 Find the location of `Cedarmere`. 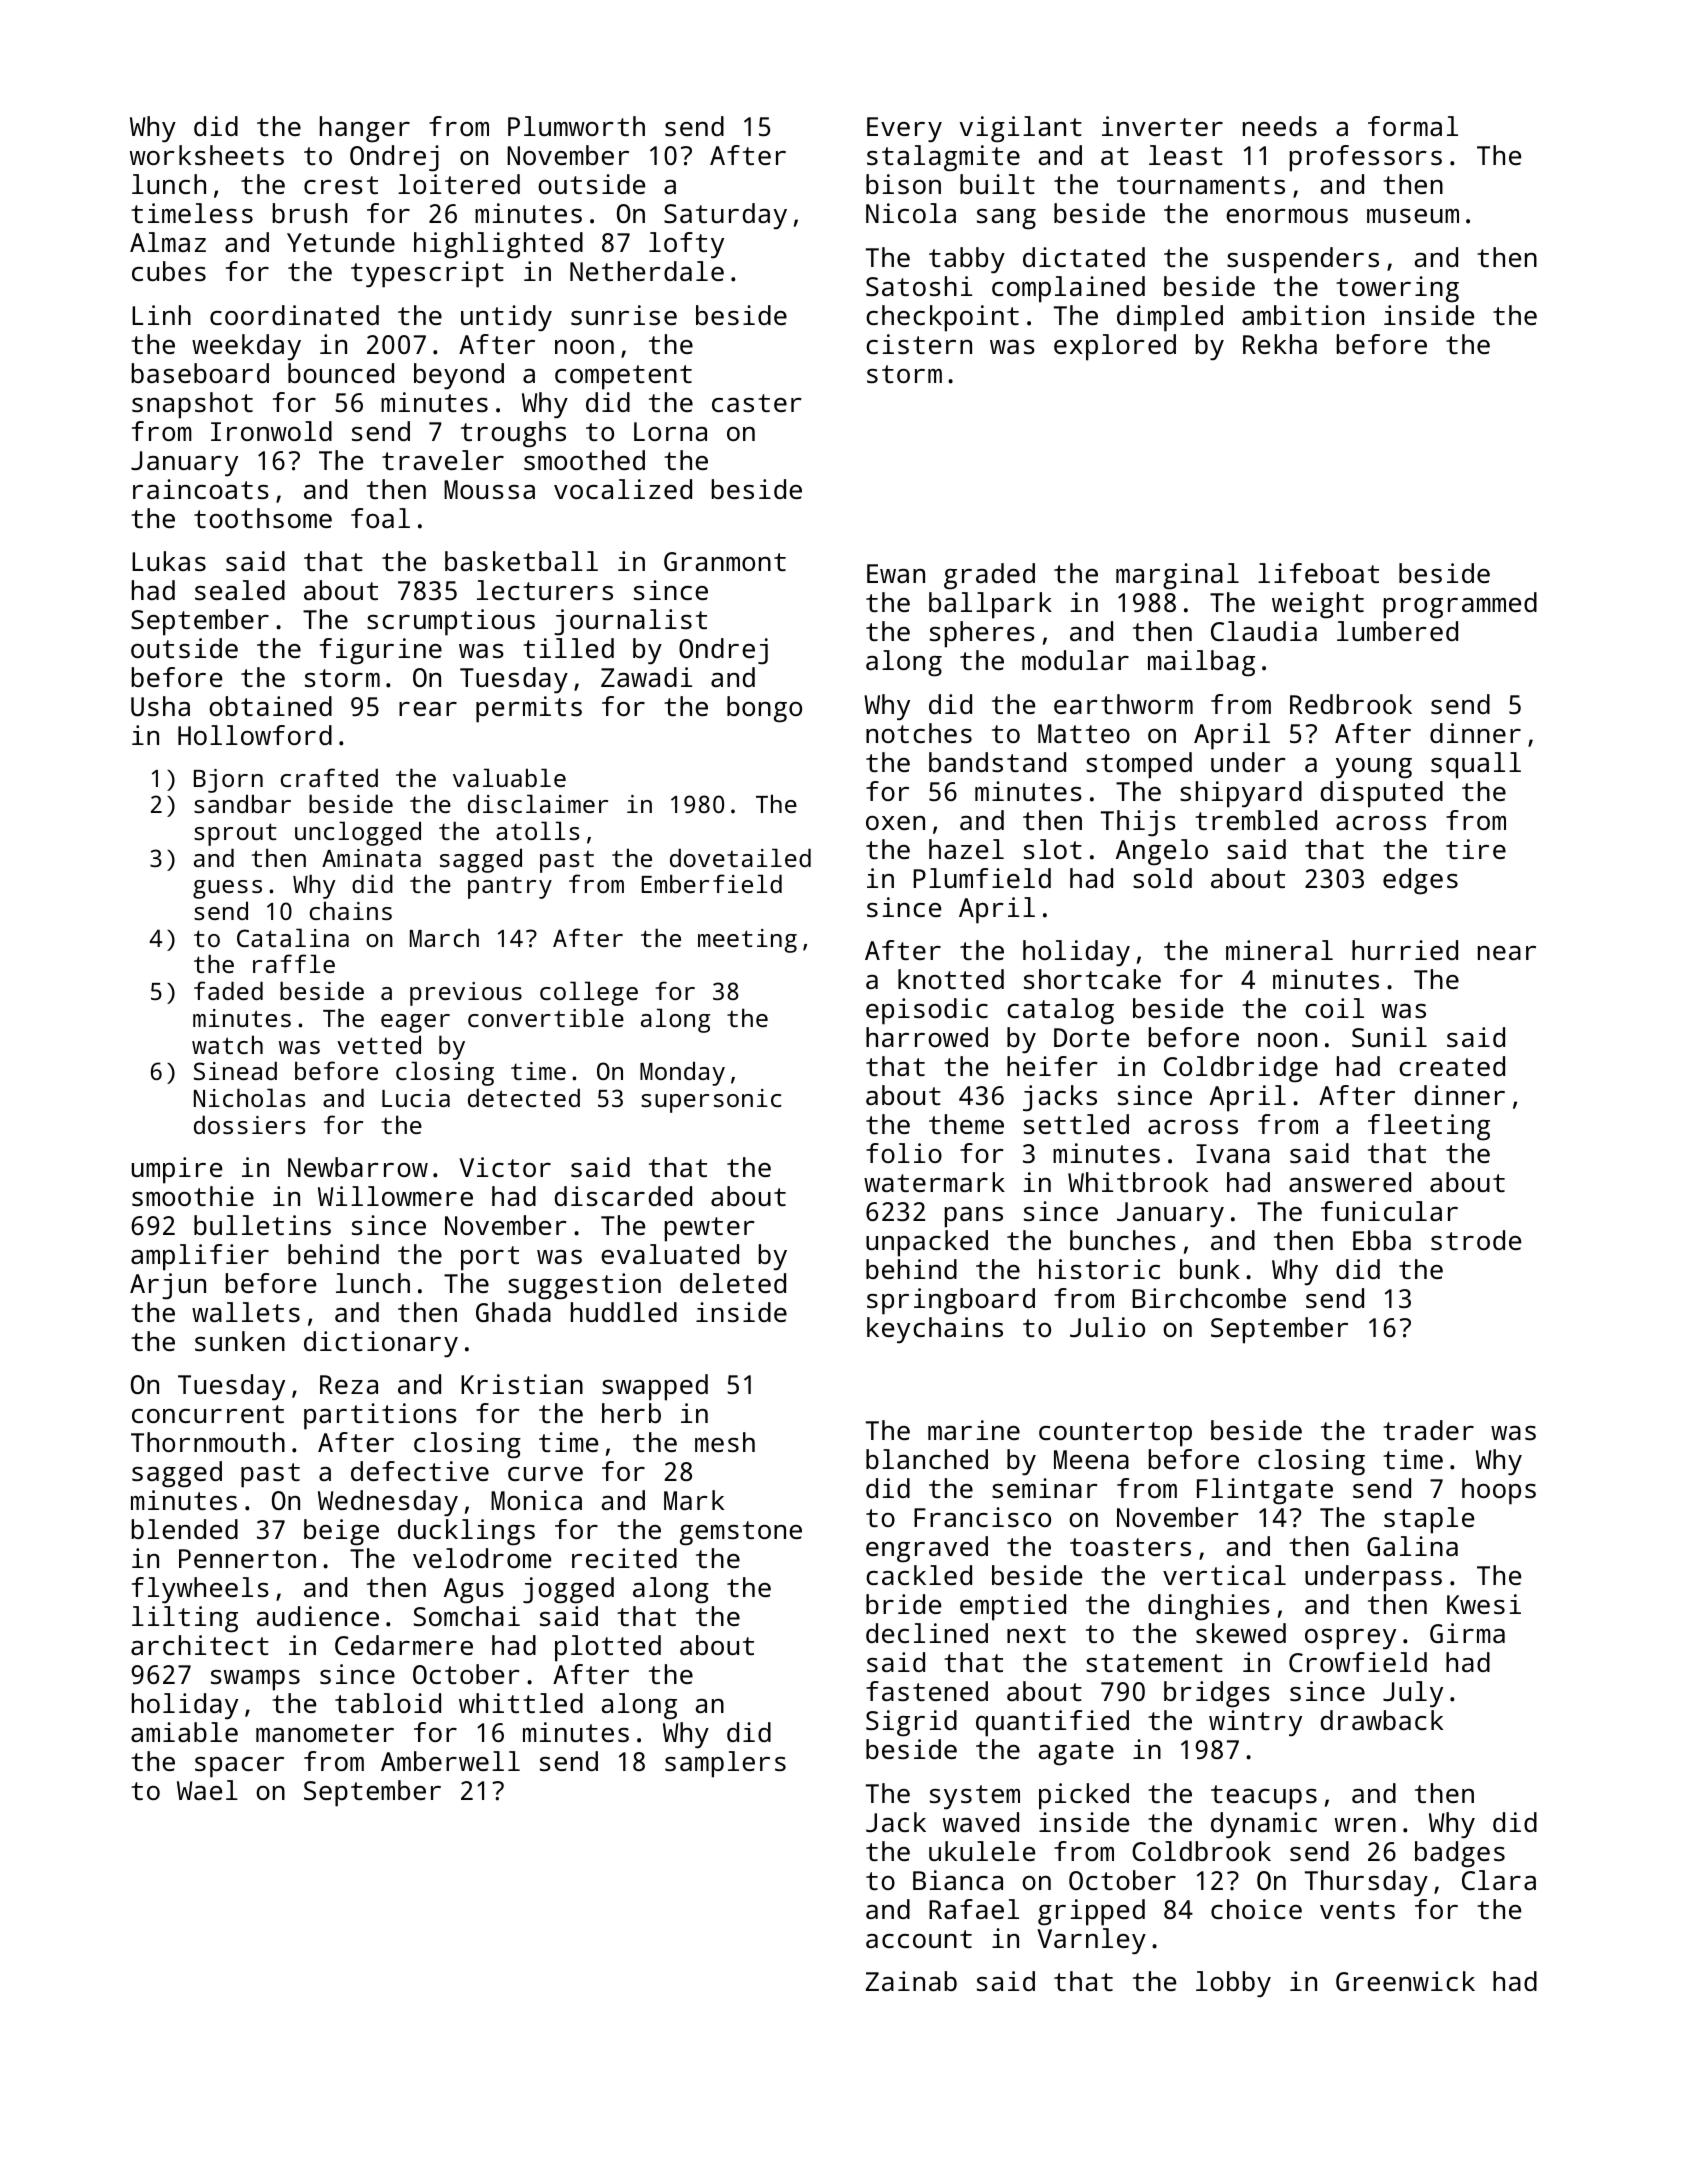

Cedarmere is located at coordinates (404, 1645).
